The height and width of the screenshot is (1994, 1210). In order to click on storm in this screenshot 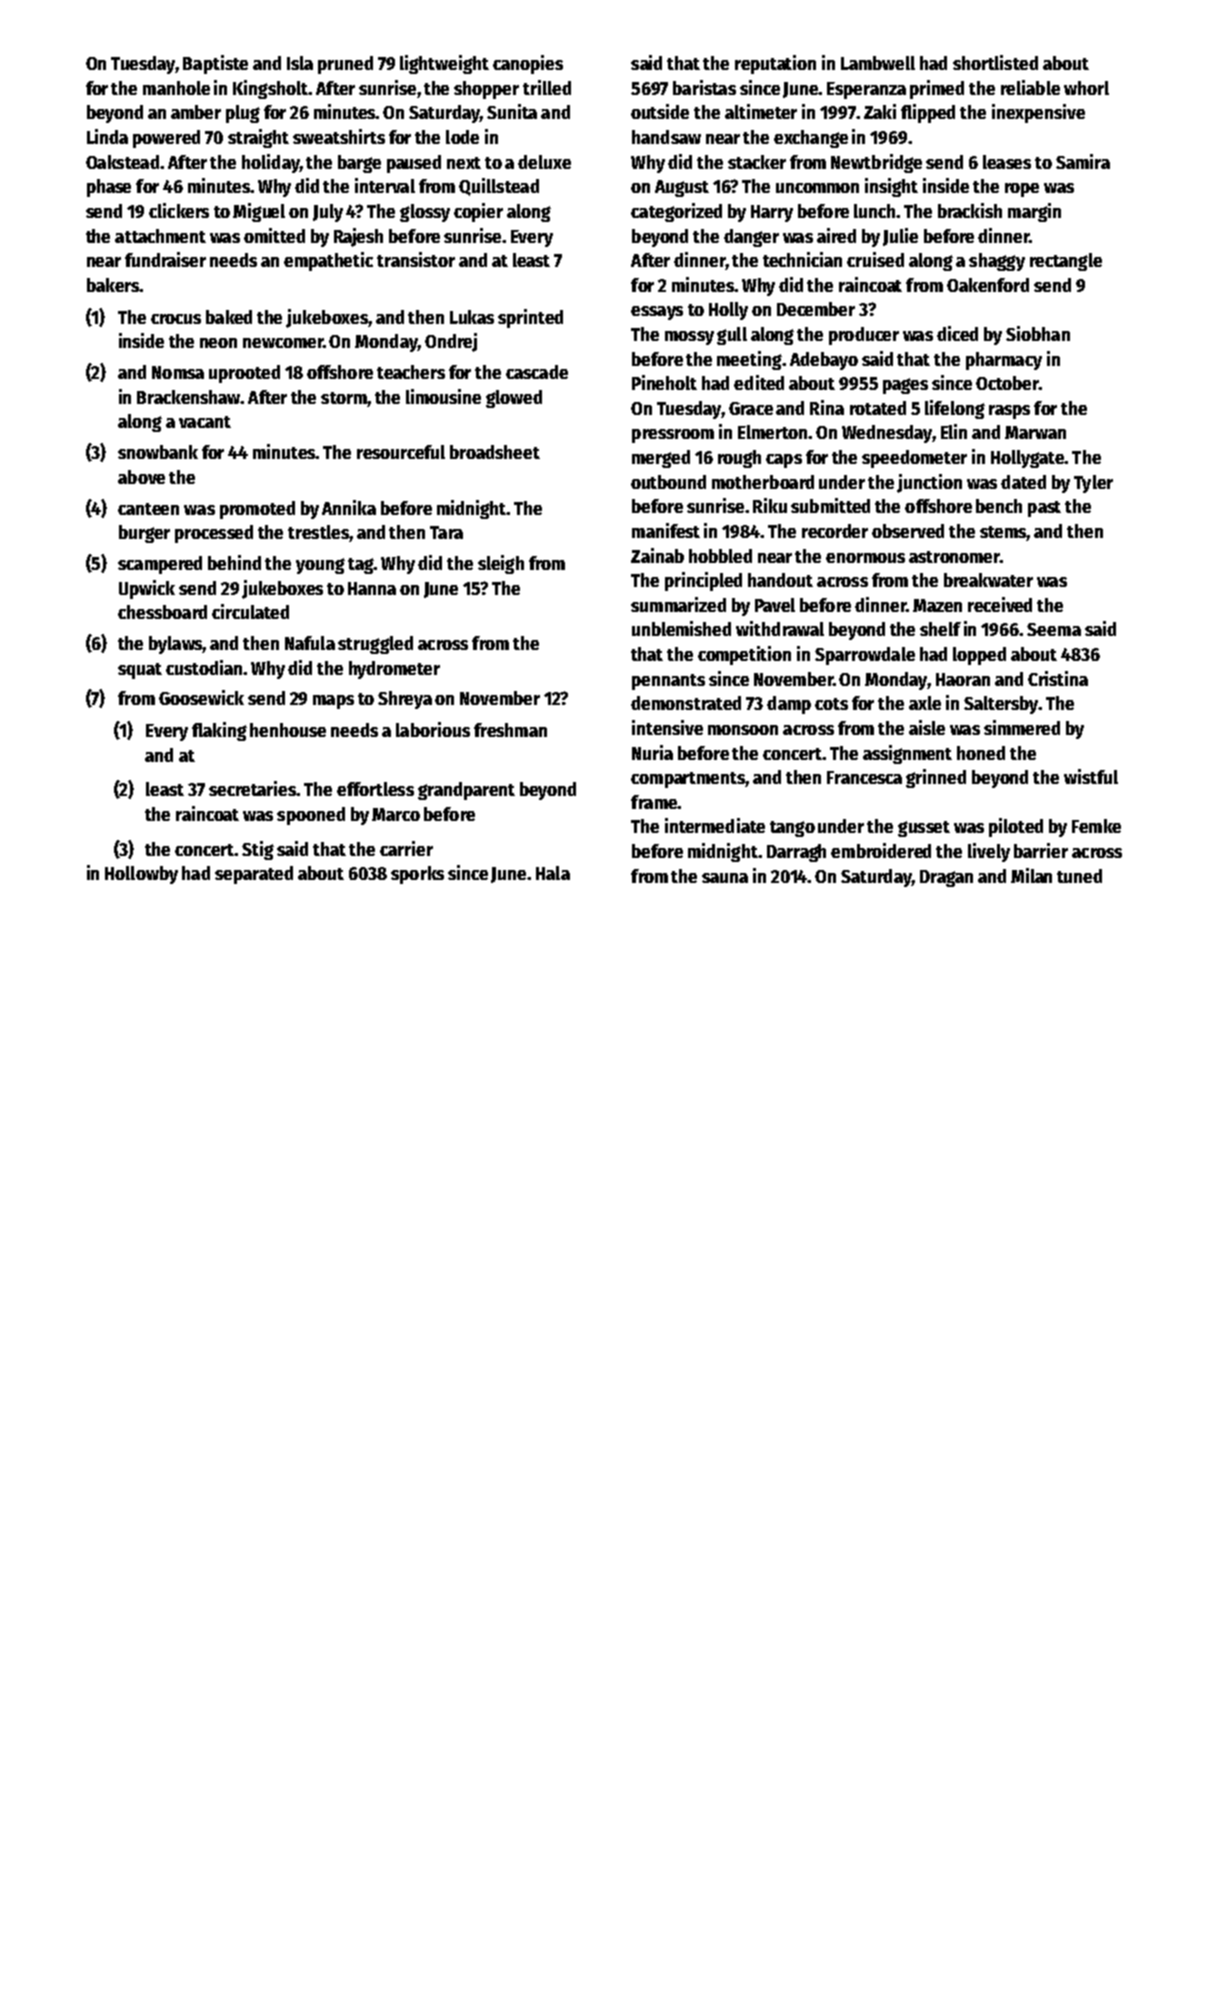, I will do `click(344, 398)`.
